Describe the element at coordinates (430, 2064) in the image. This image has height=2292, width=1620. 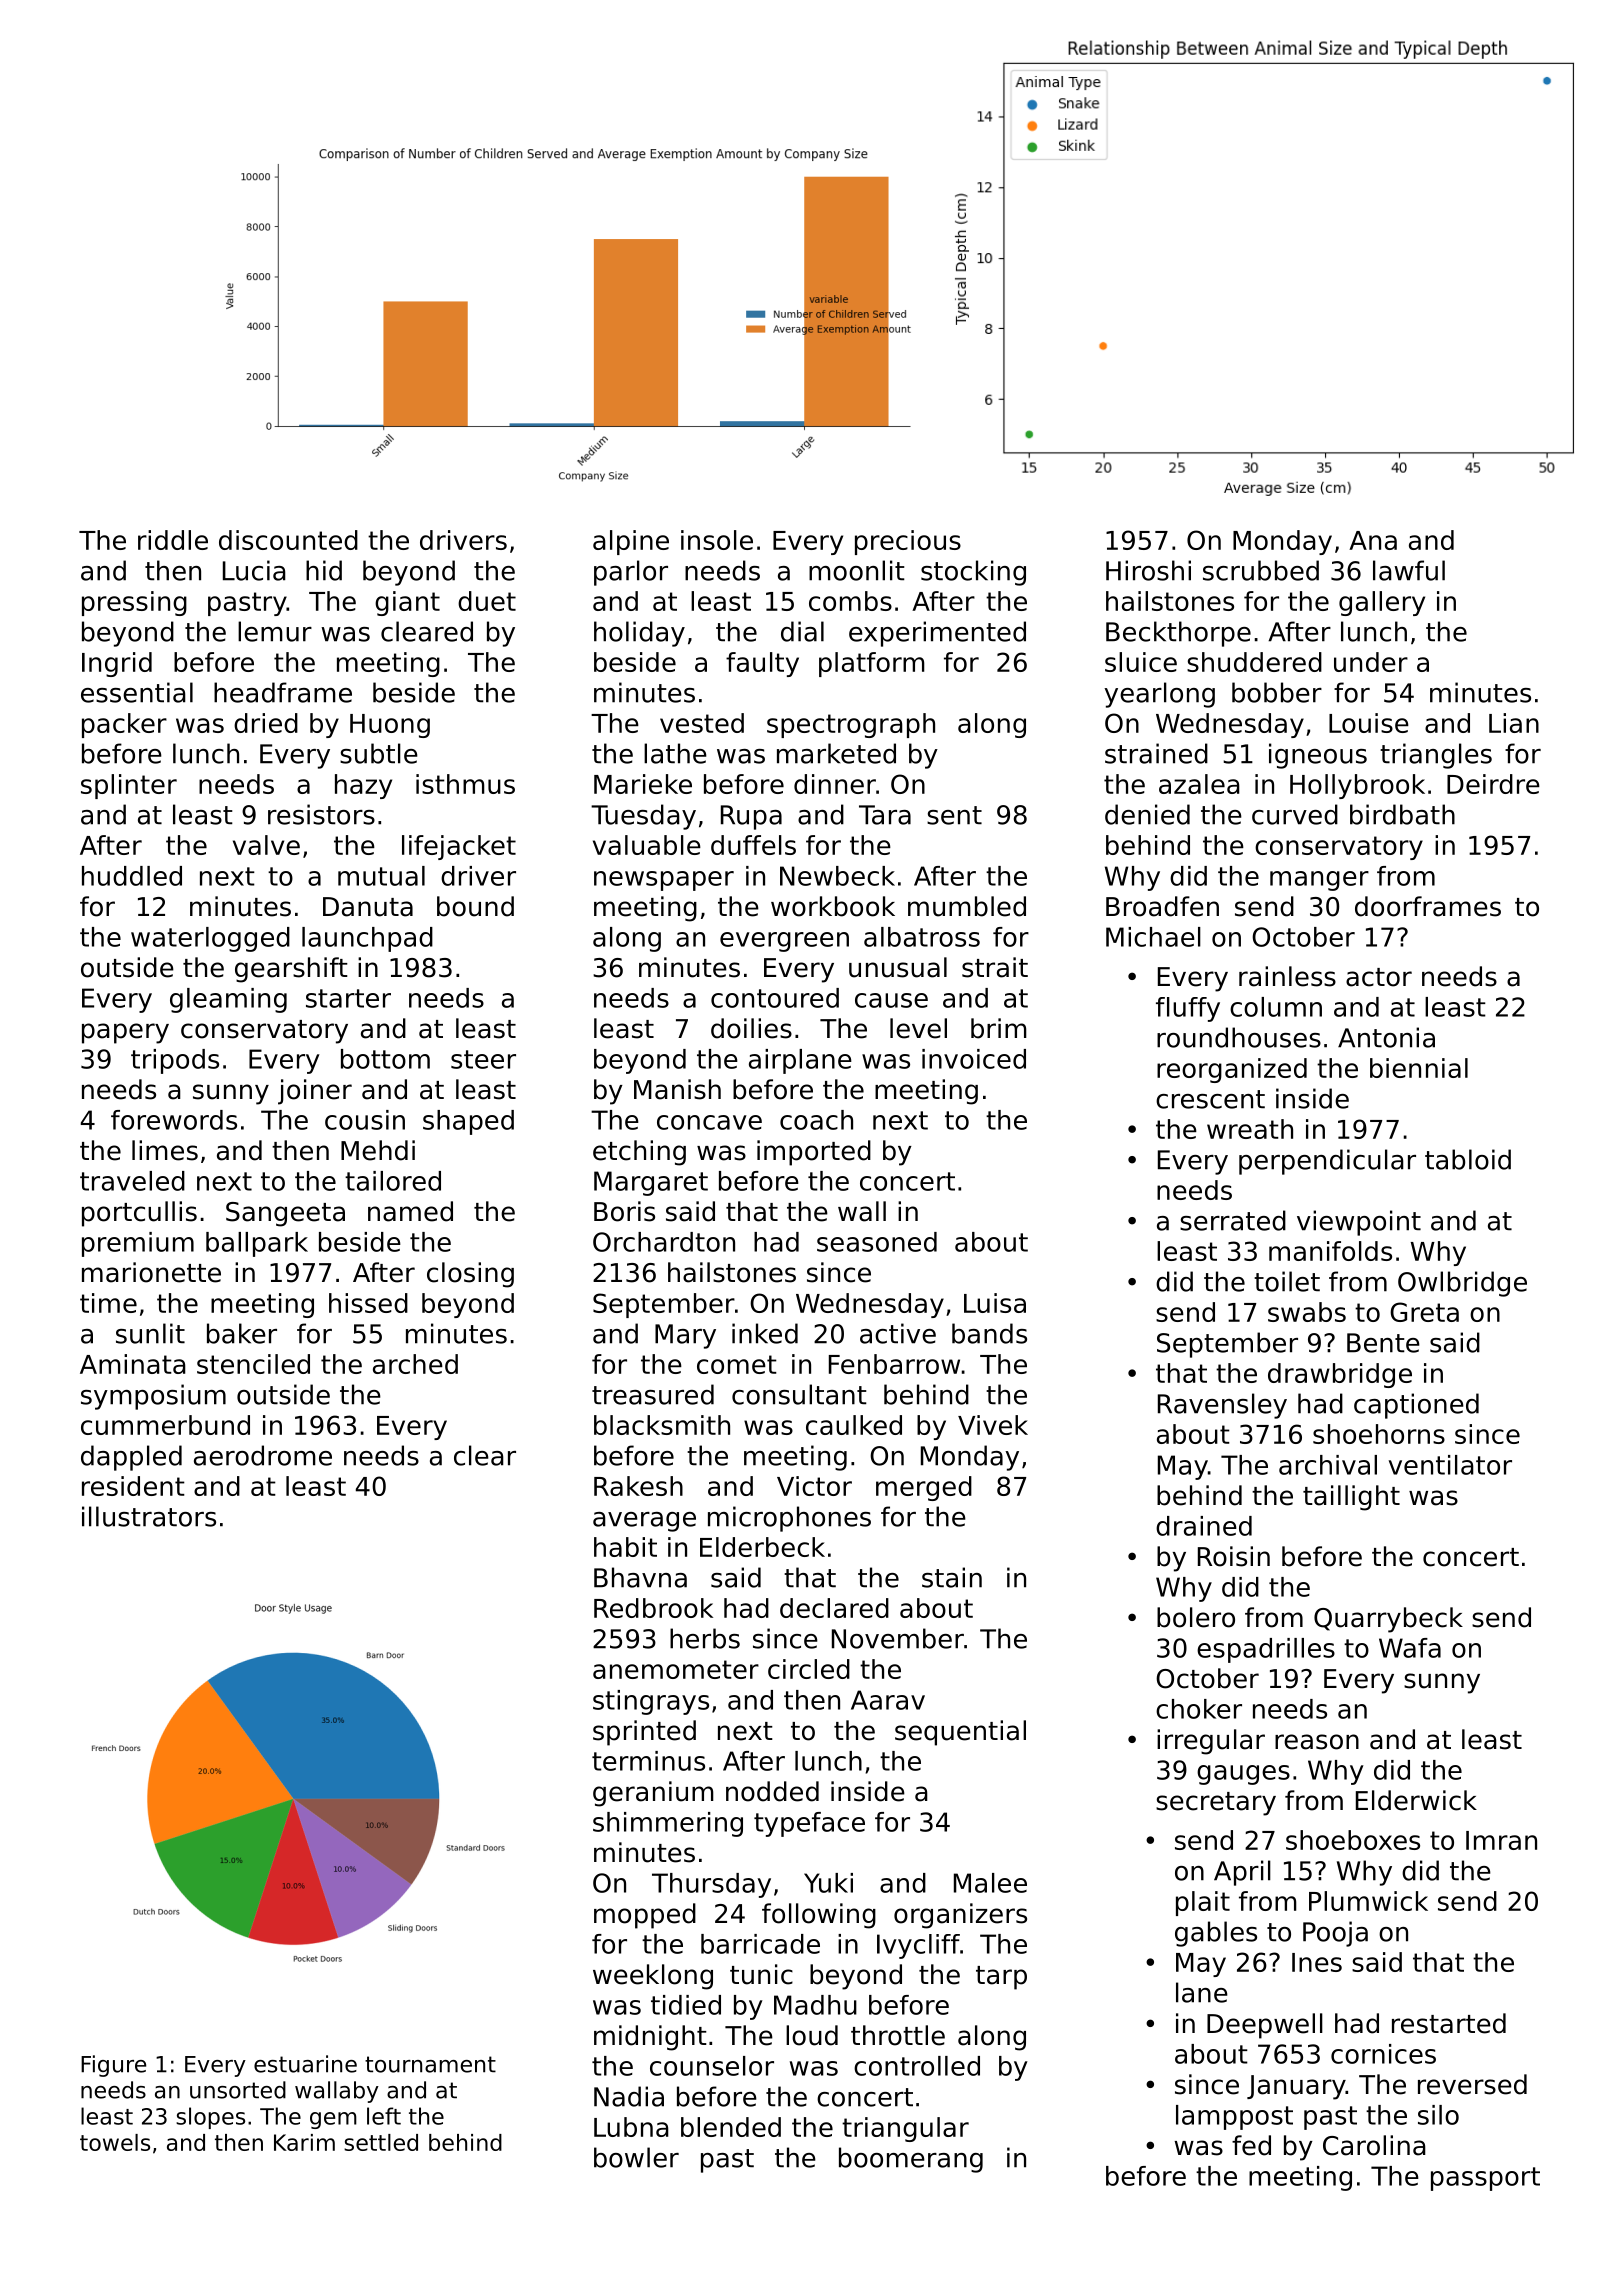
I see `tournament` at that location.
